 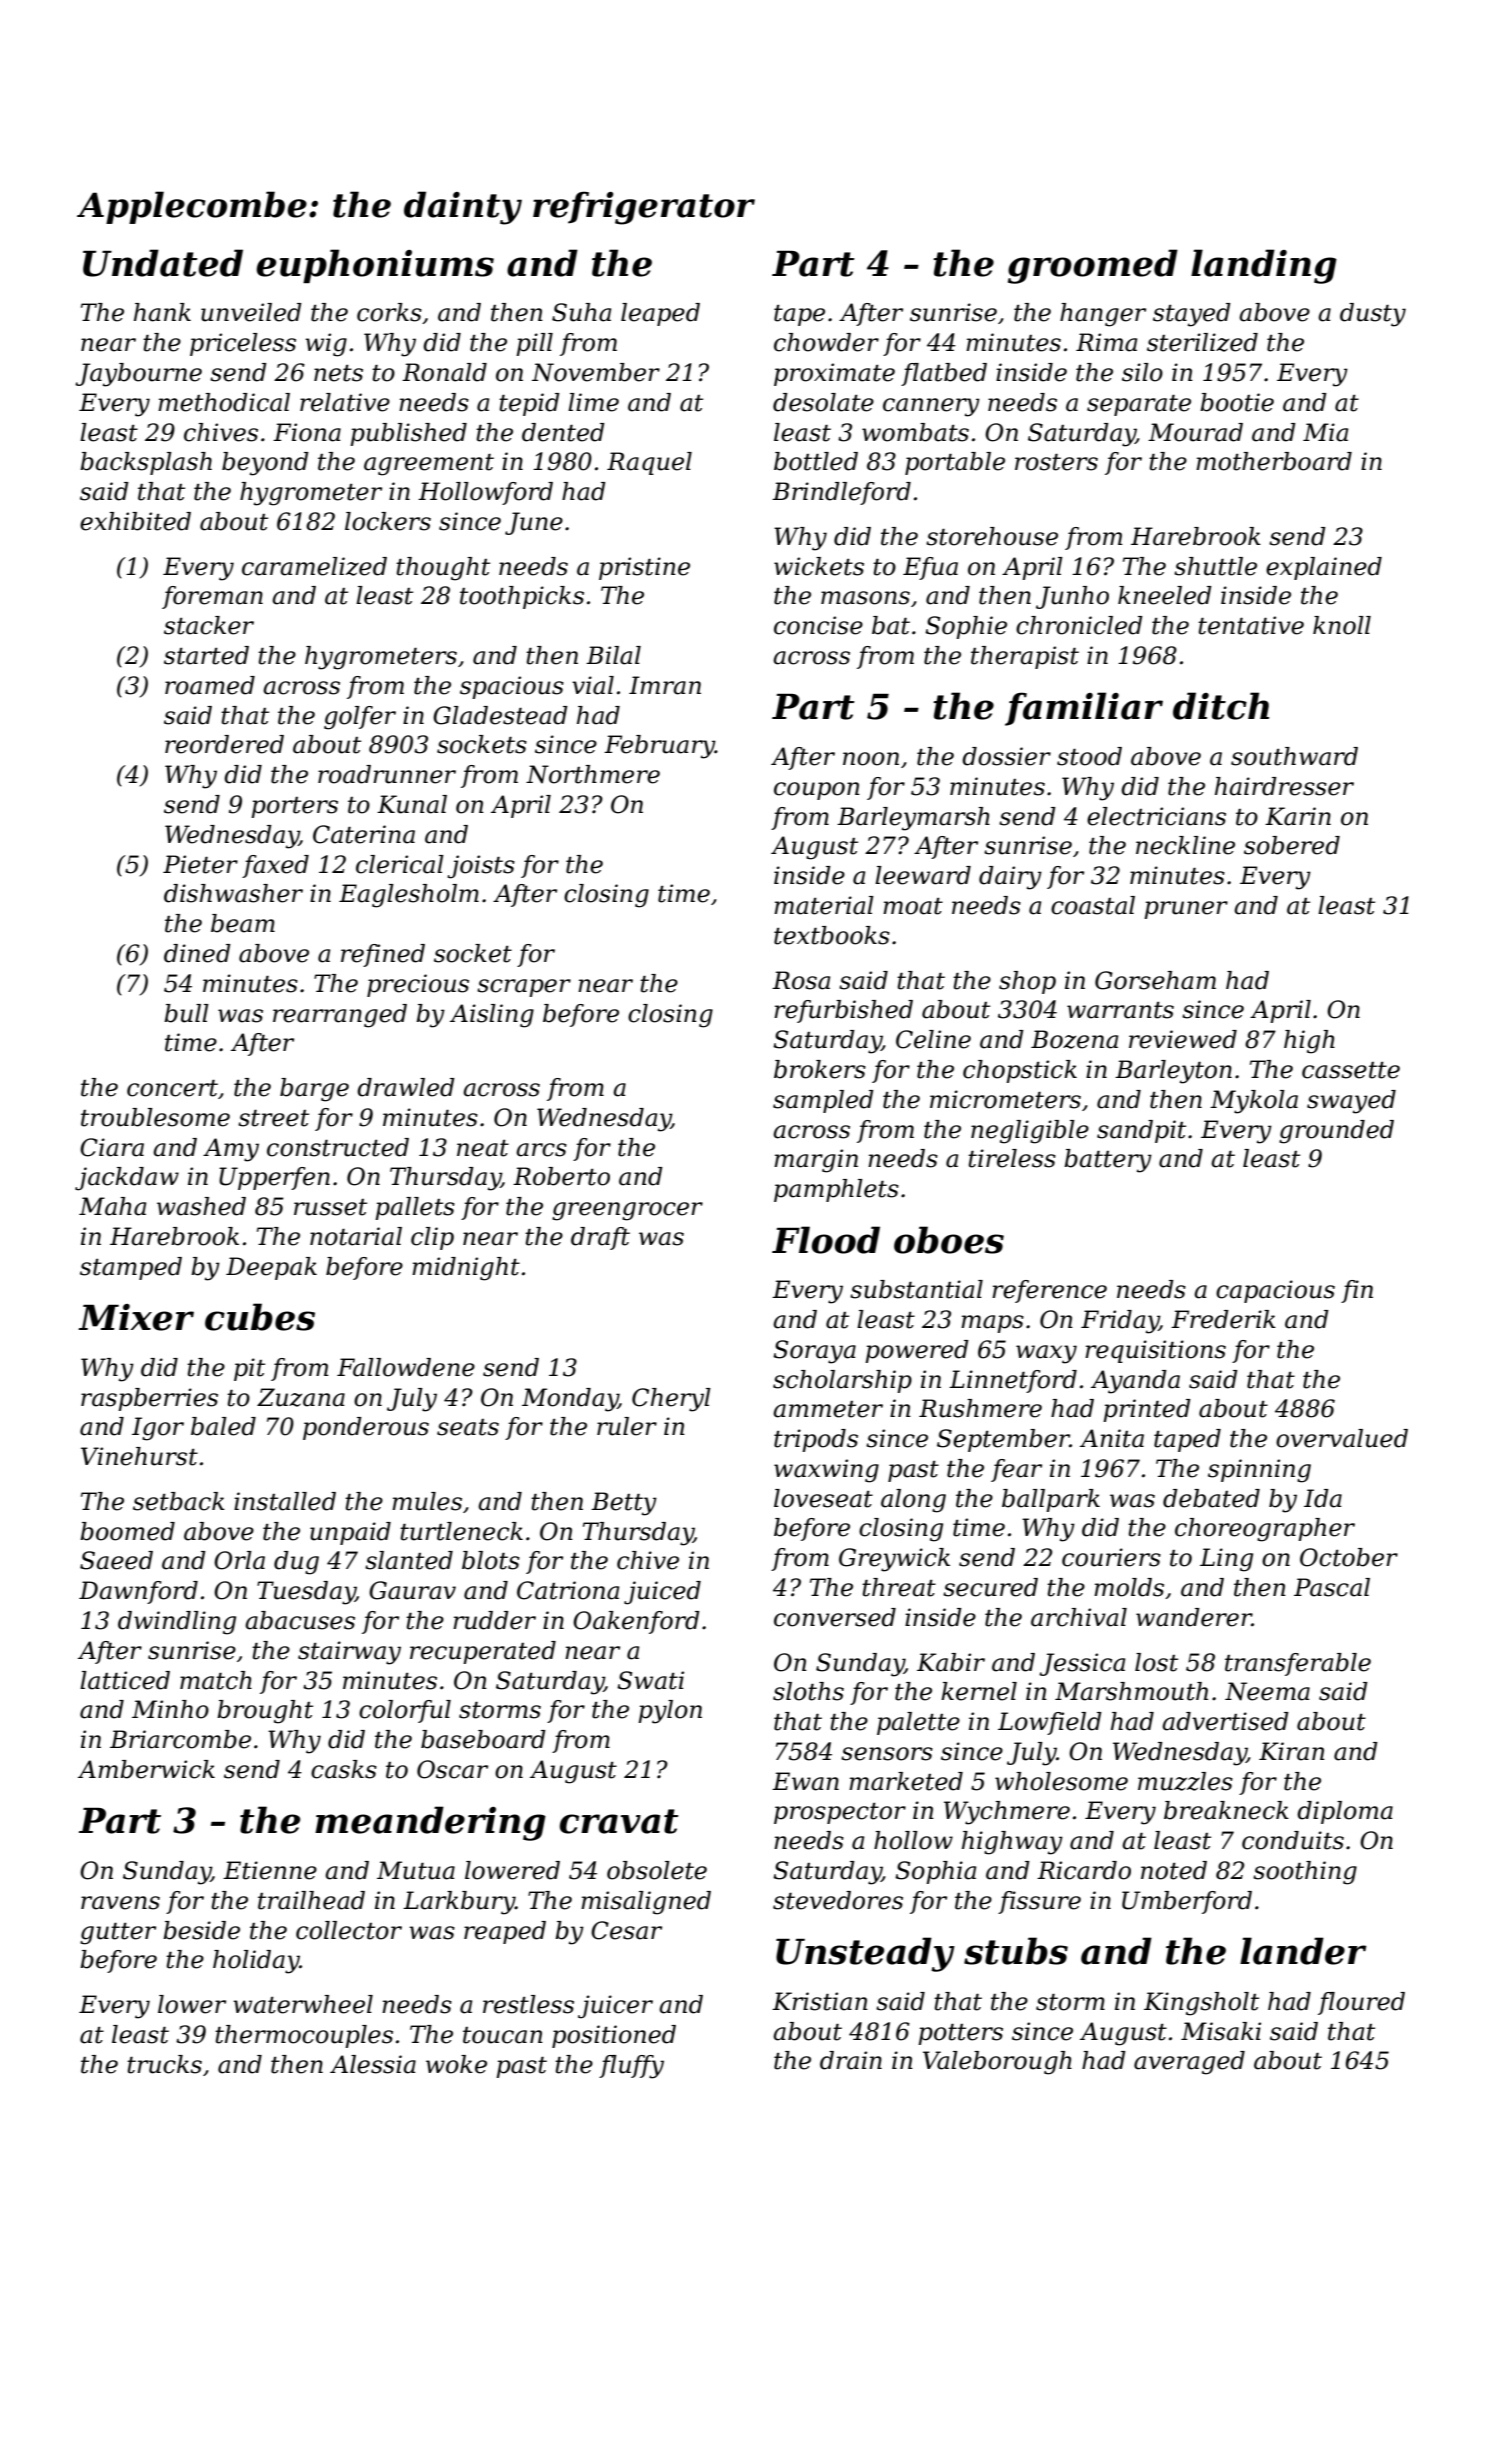 What do you see at coordinates (1185, 845) in the image?
I see `neckline` at bounding box center [1185, 845].
